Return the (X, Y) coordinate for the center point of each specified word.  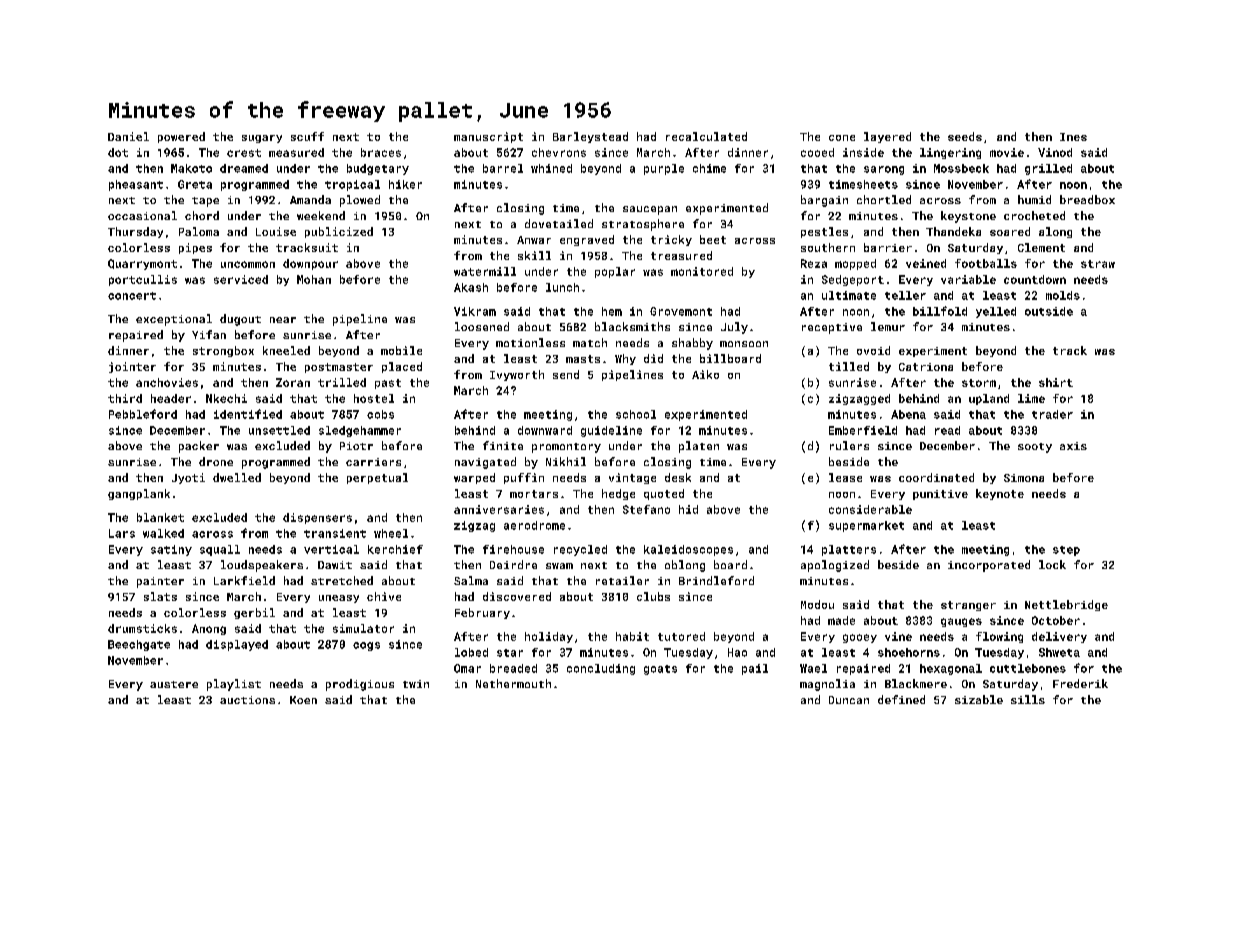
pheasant (136, 185)
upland (989, 399)
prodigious (360, 685)
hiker (405, 184)
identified (248, 414)
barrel (503, 168)
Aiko (705, 374)
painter (160, 582)
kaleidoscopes (688, 550)
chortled (884, 199)
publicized (339, 232)
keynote (1000, 494)
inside (863, 152)
